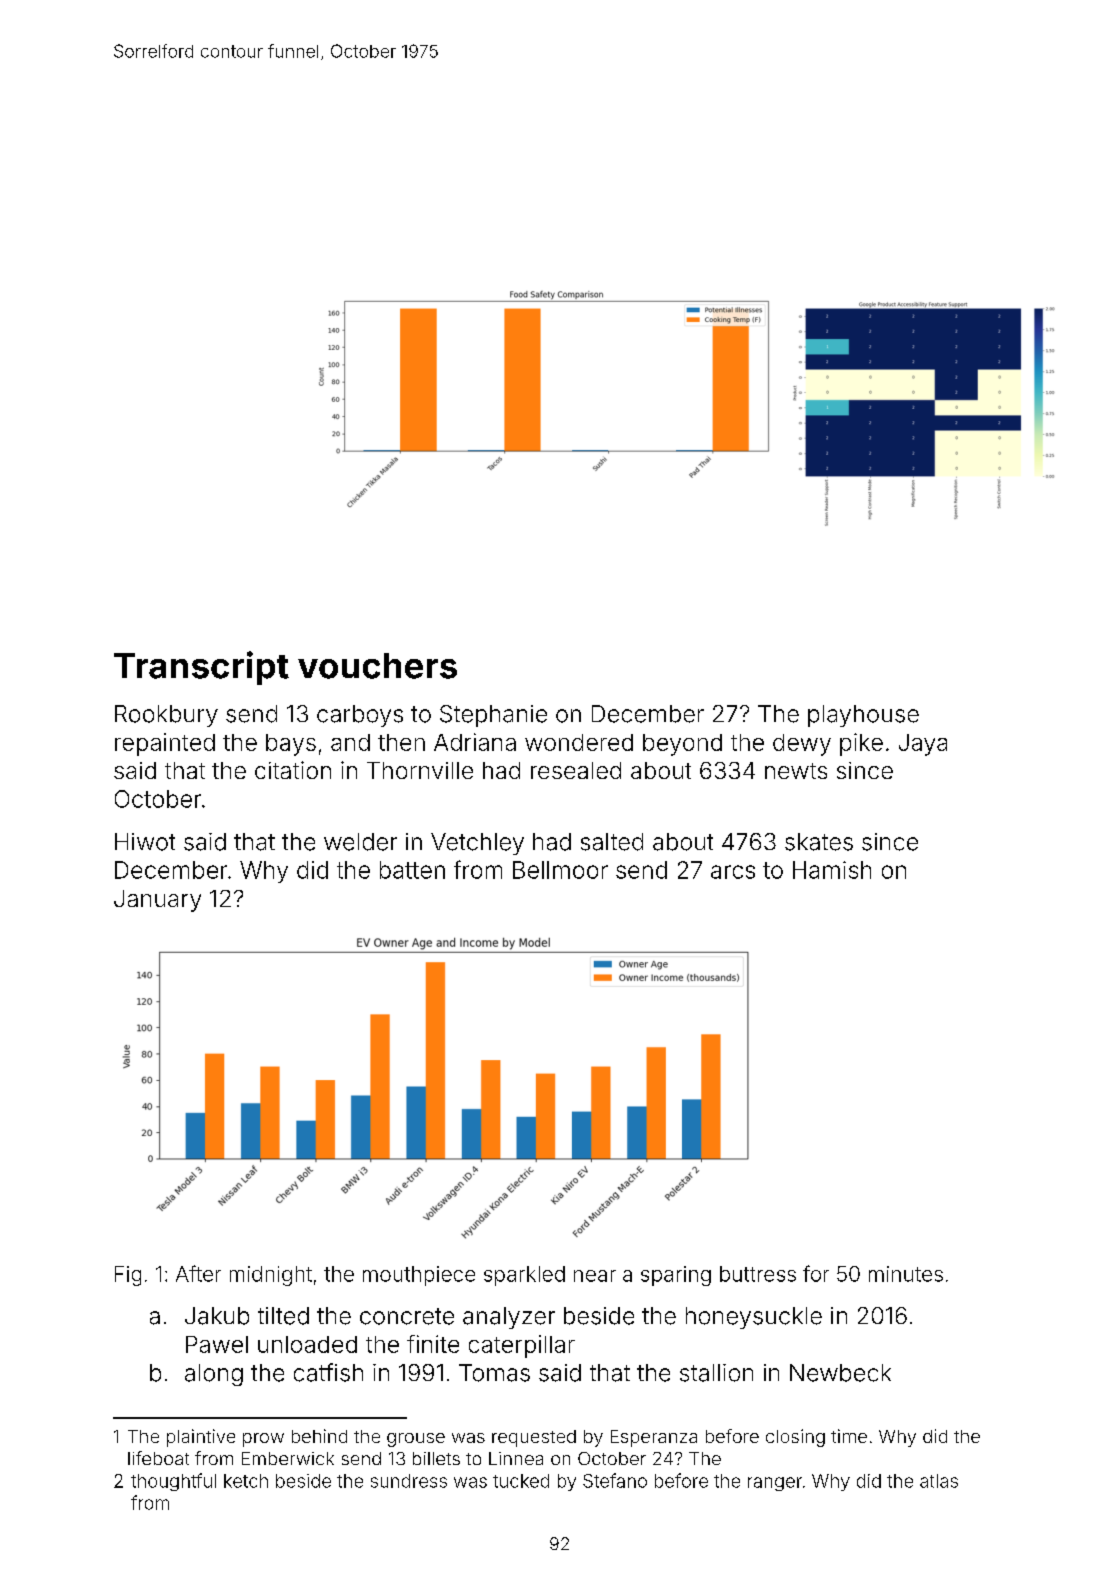  What do you see at coordinates (173, 1482) in the screenshot?
I see `thoughtful` at bounding box center [173, 1482].
